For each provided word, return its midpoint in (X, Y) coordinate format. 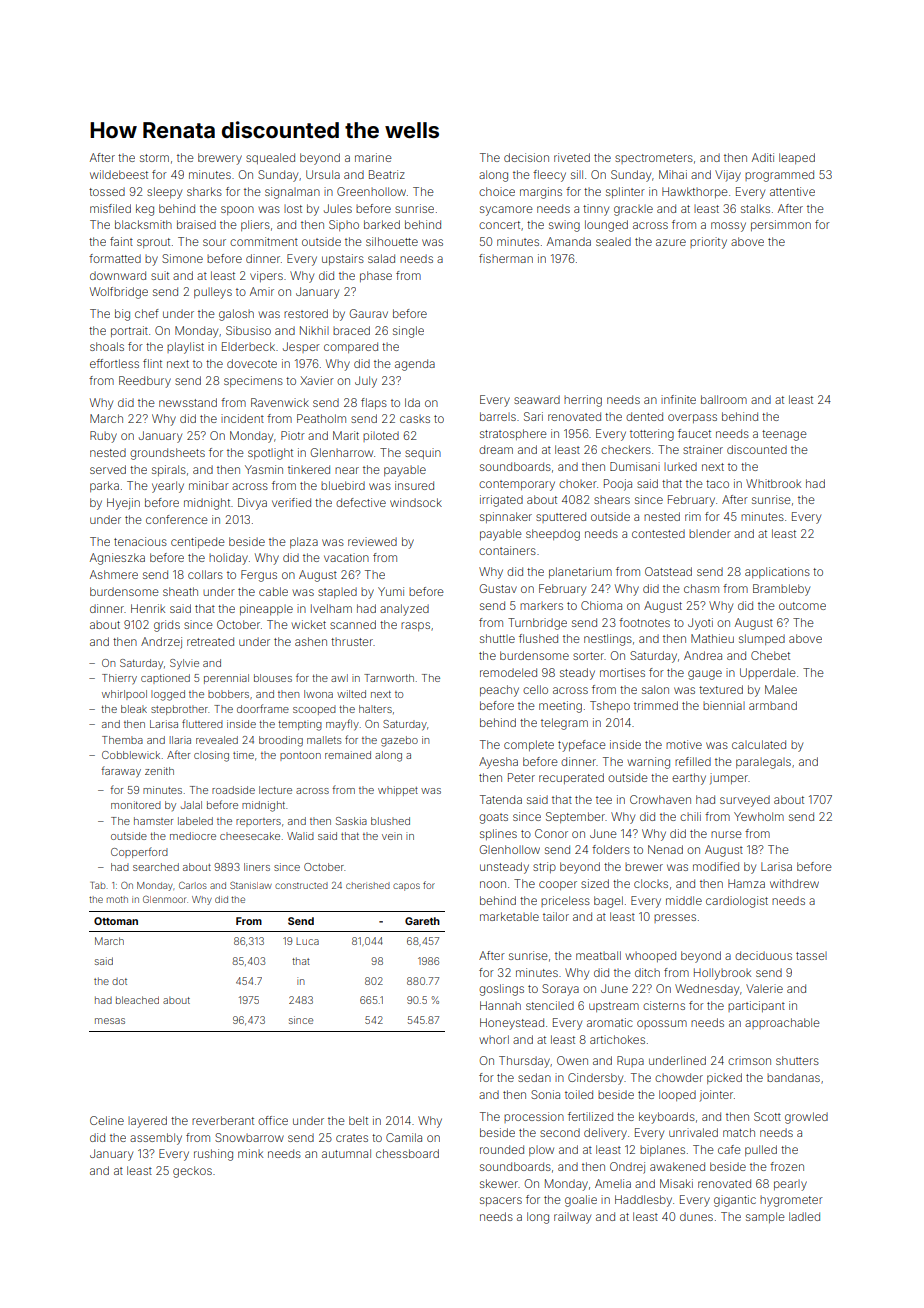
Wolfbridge (119, 293)
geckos (192, 1172)
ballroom (724, 399)
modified (716, 866)
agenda (415, 365)
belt (358, 1120)
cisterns (664, 1005)
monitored (136, 805)
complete (529, 745)
